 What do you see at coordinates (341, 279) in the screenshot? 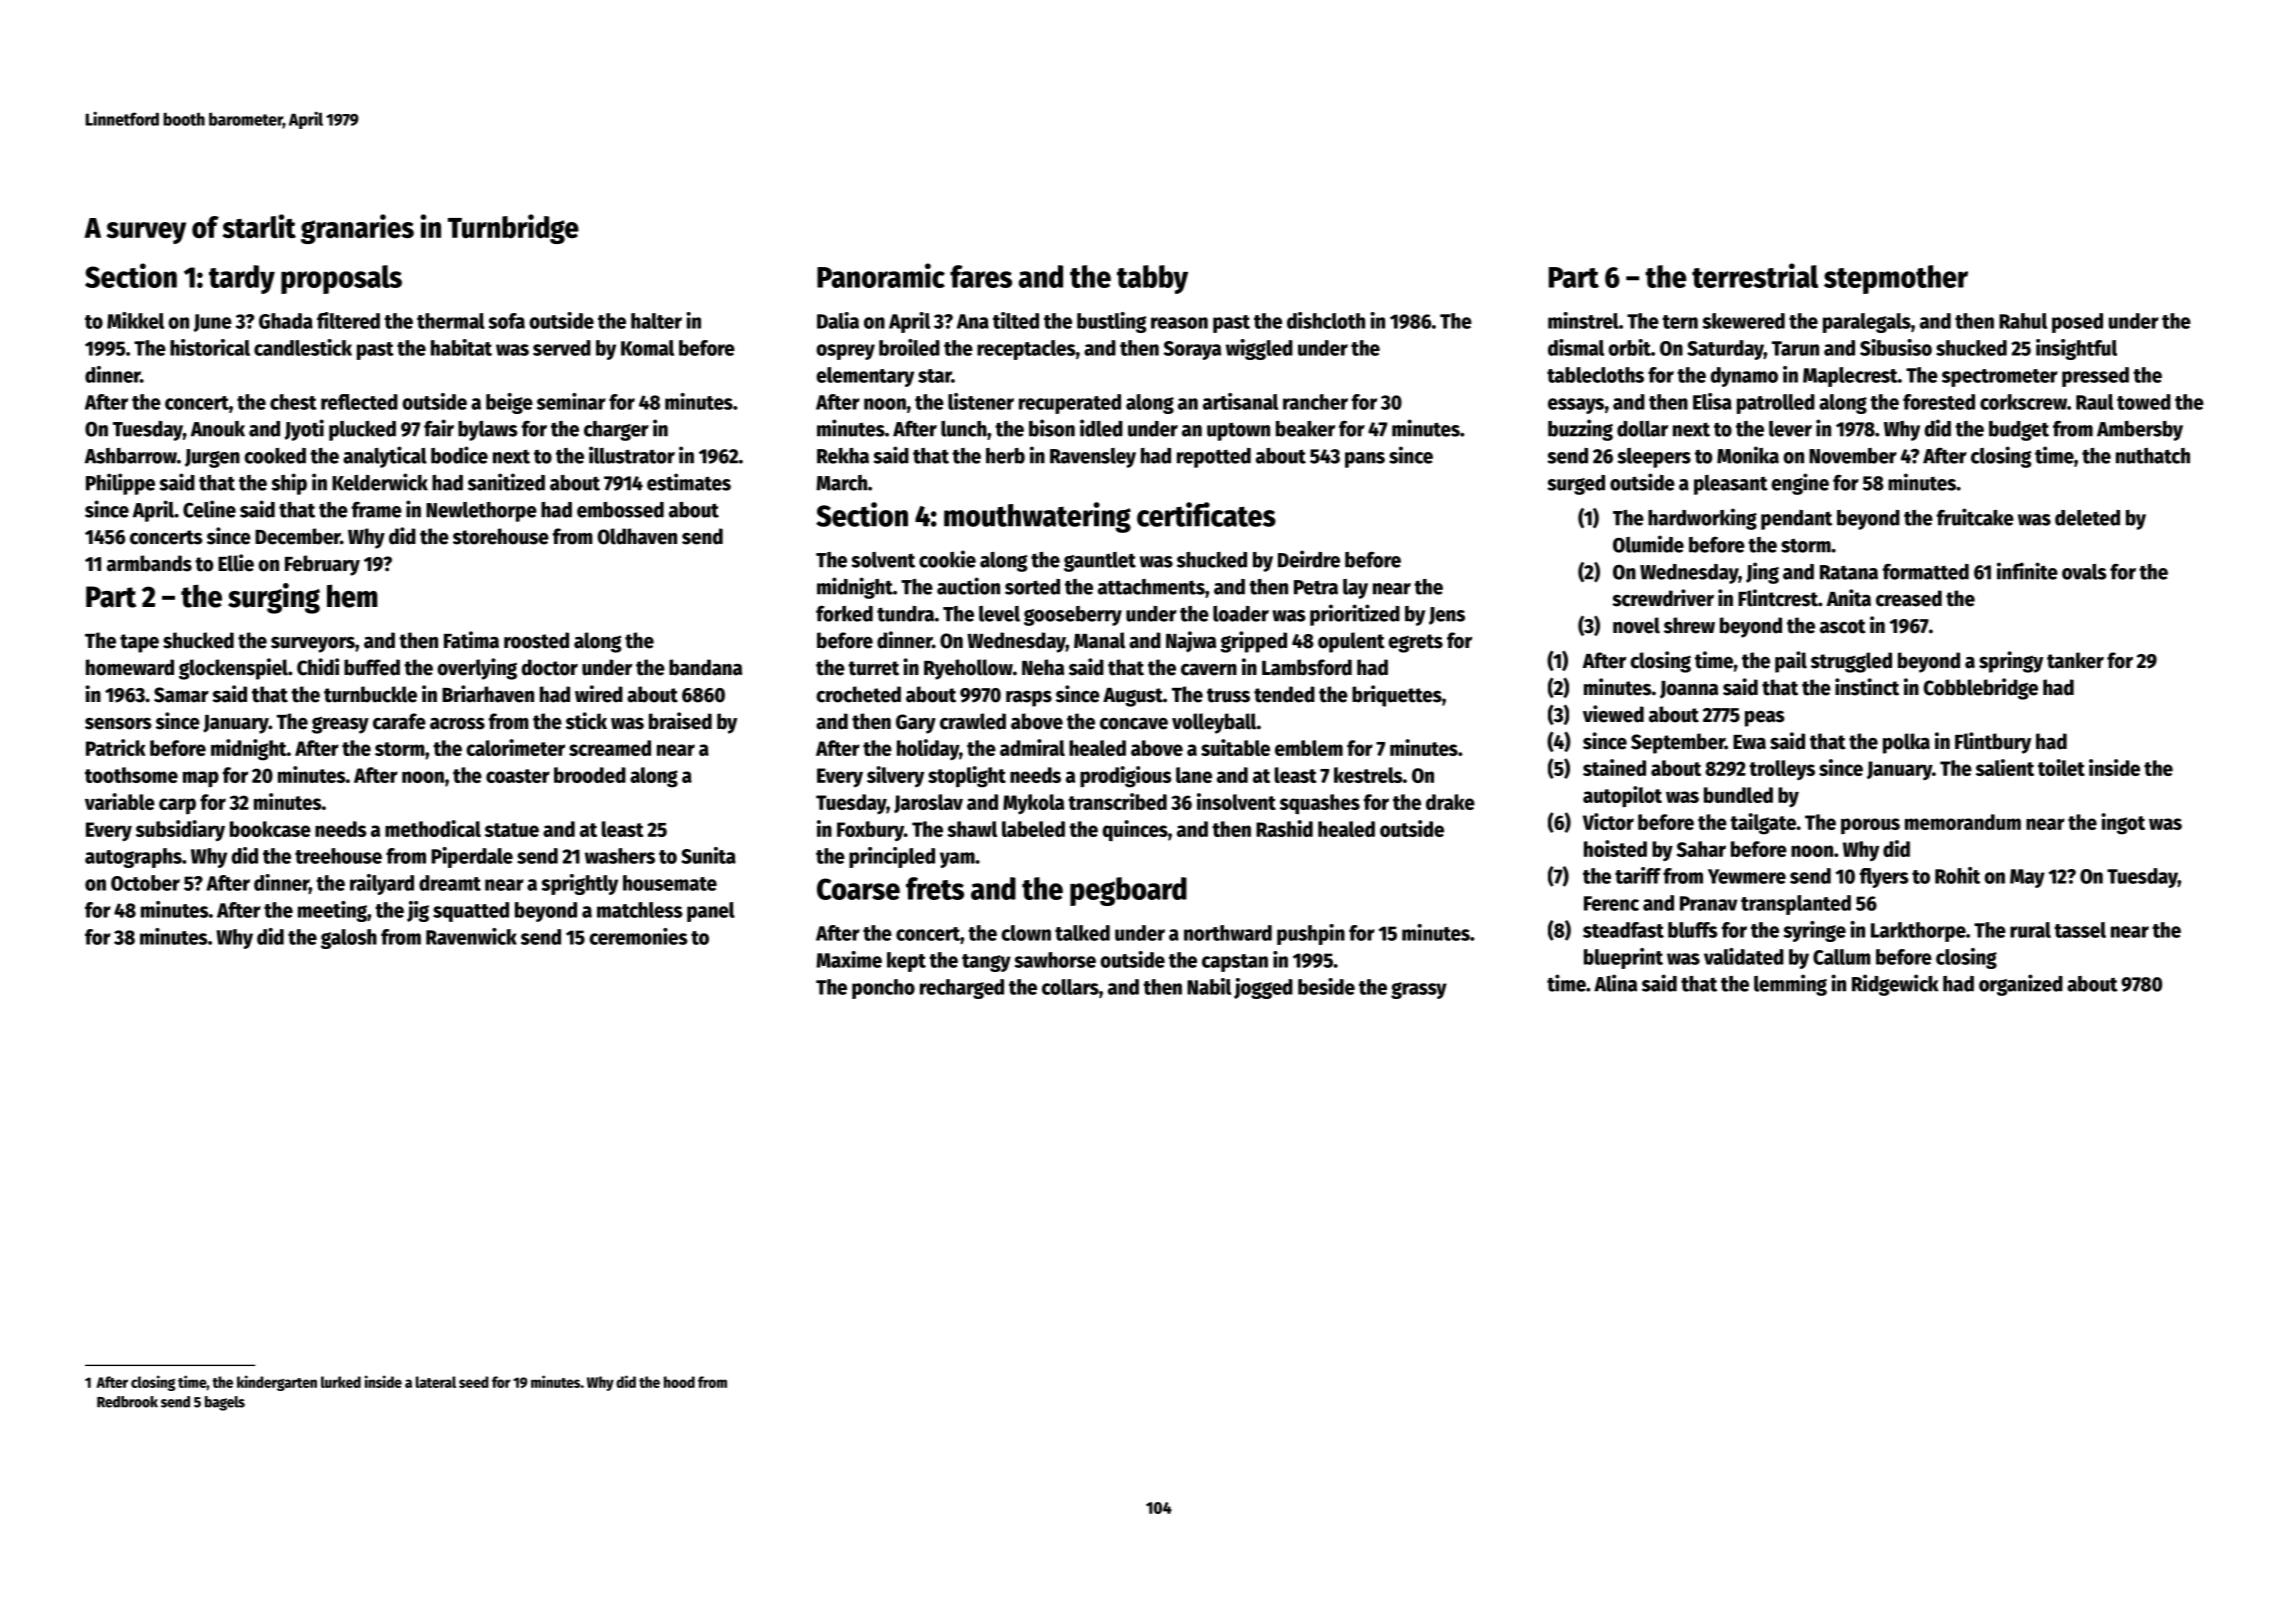
I see `proposals` at bounding box center [341, 279].
